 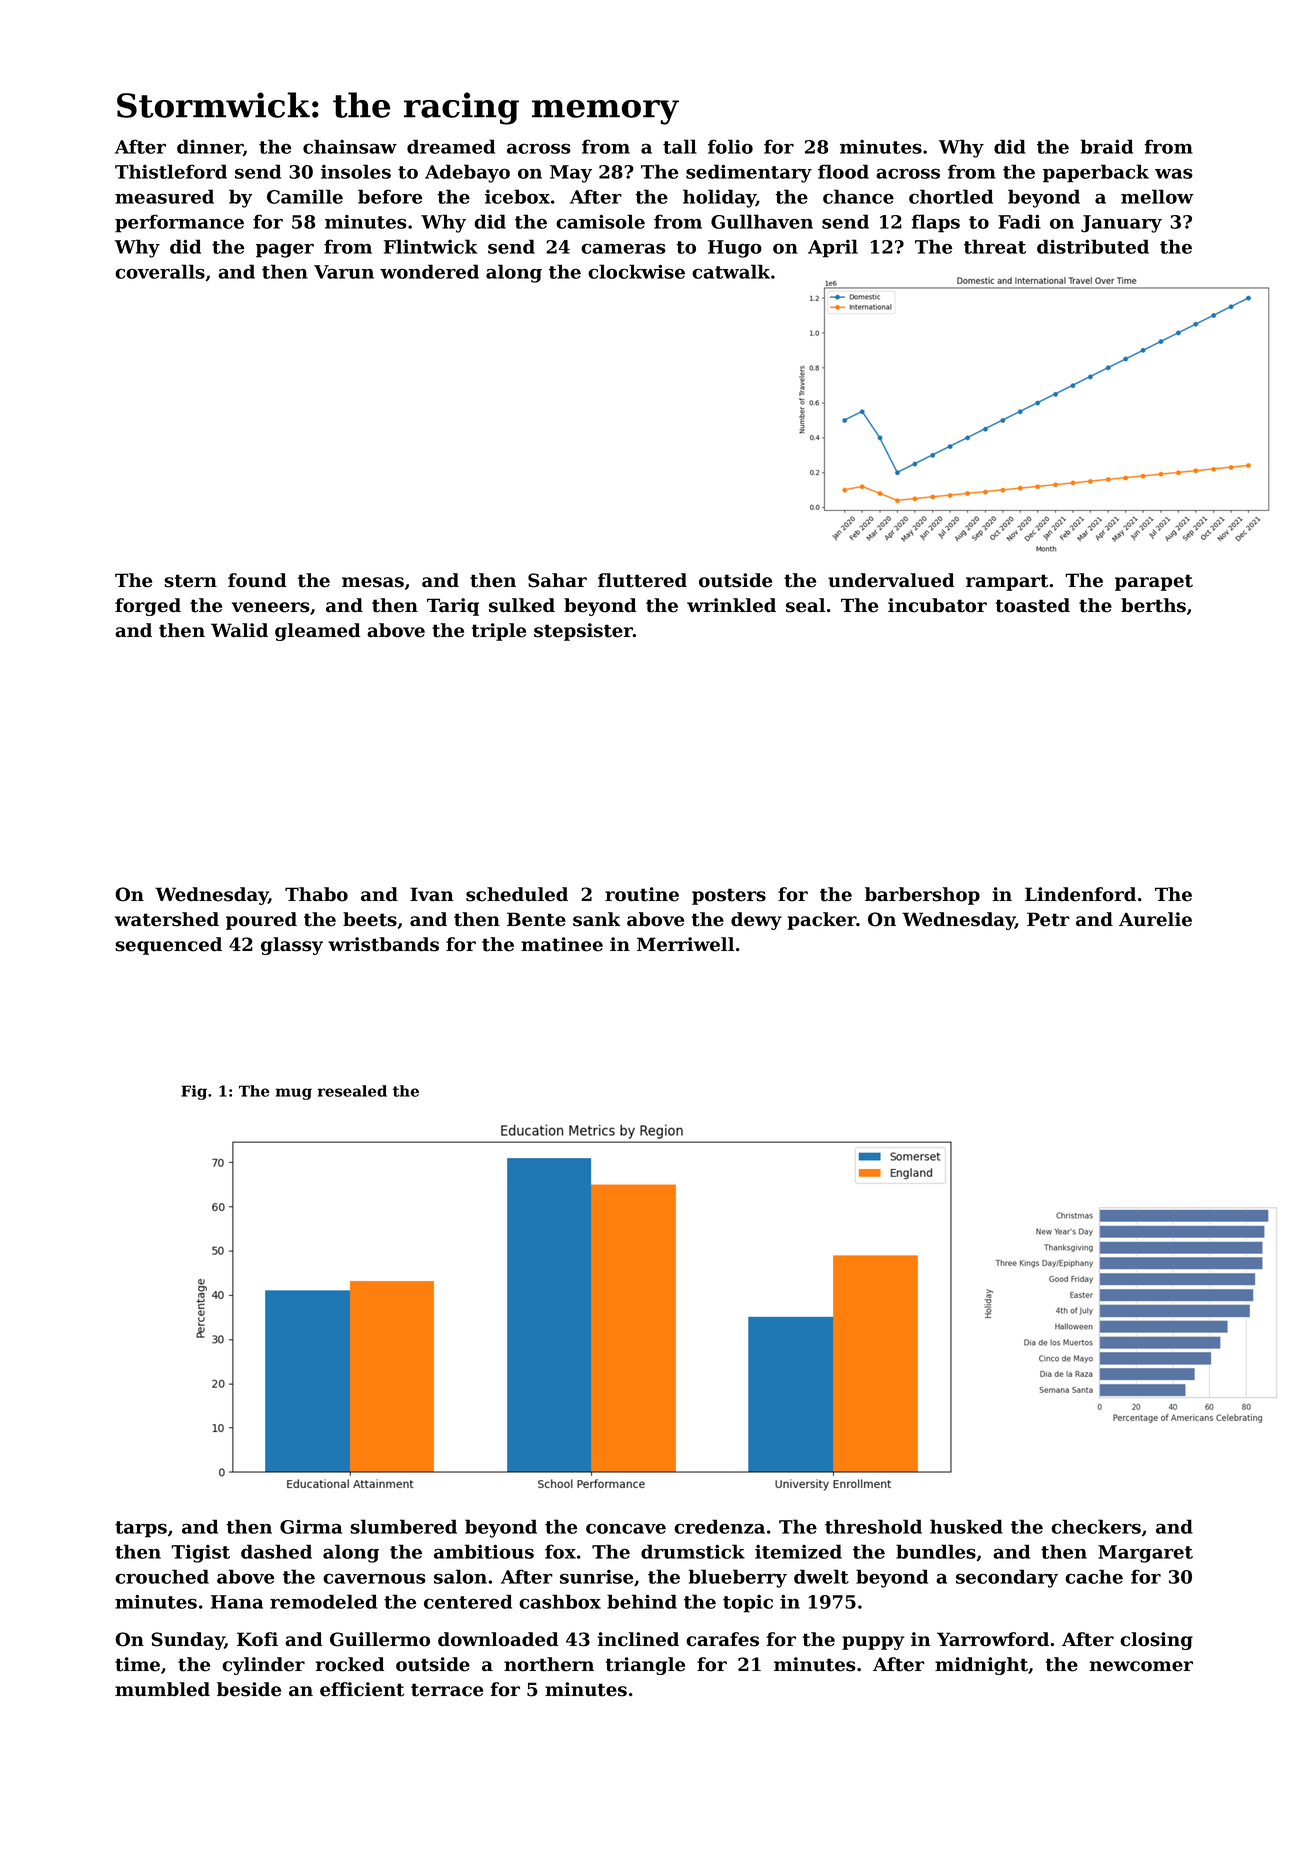 I want to click on tall, so click(x=680, y=146).
